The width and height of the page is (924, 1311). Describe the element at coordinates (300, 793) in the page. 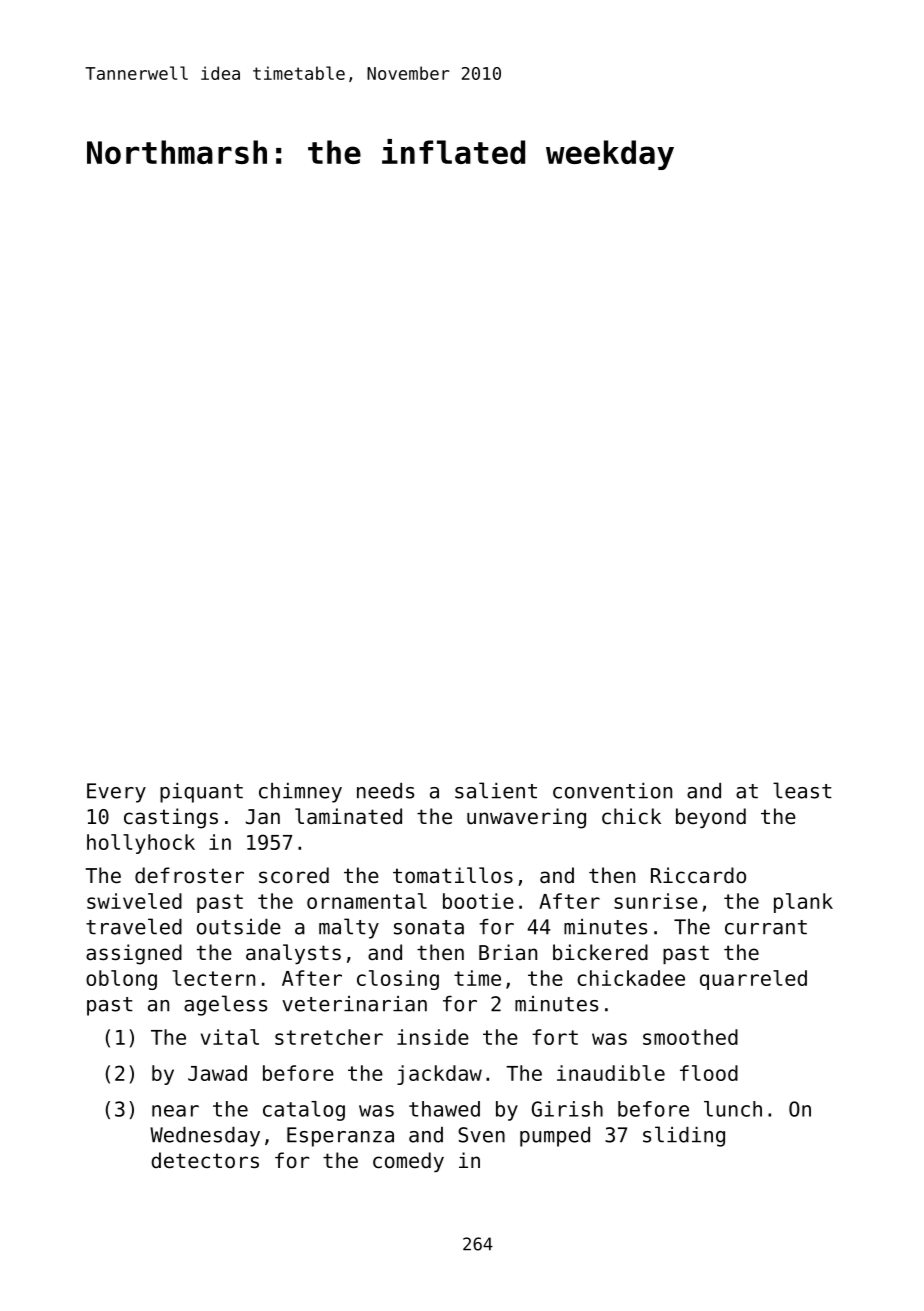

I see `chimney` at that location.
